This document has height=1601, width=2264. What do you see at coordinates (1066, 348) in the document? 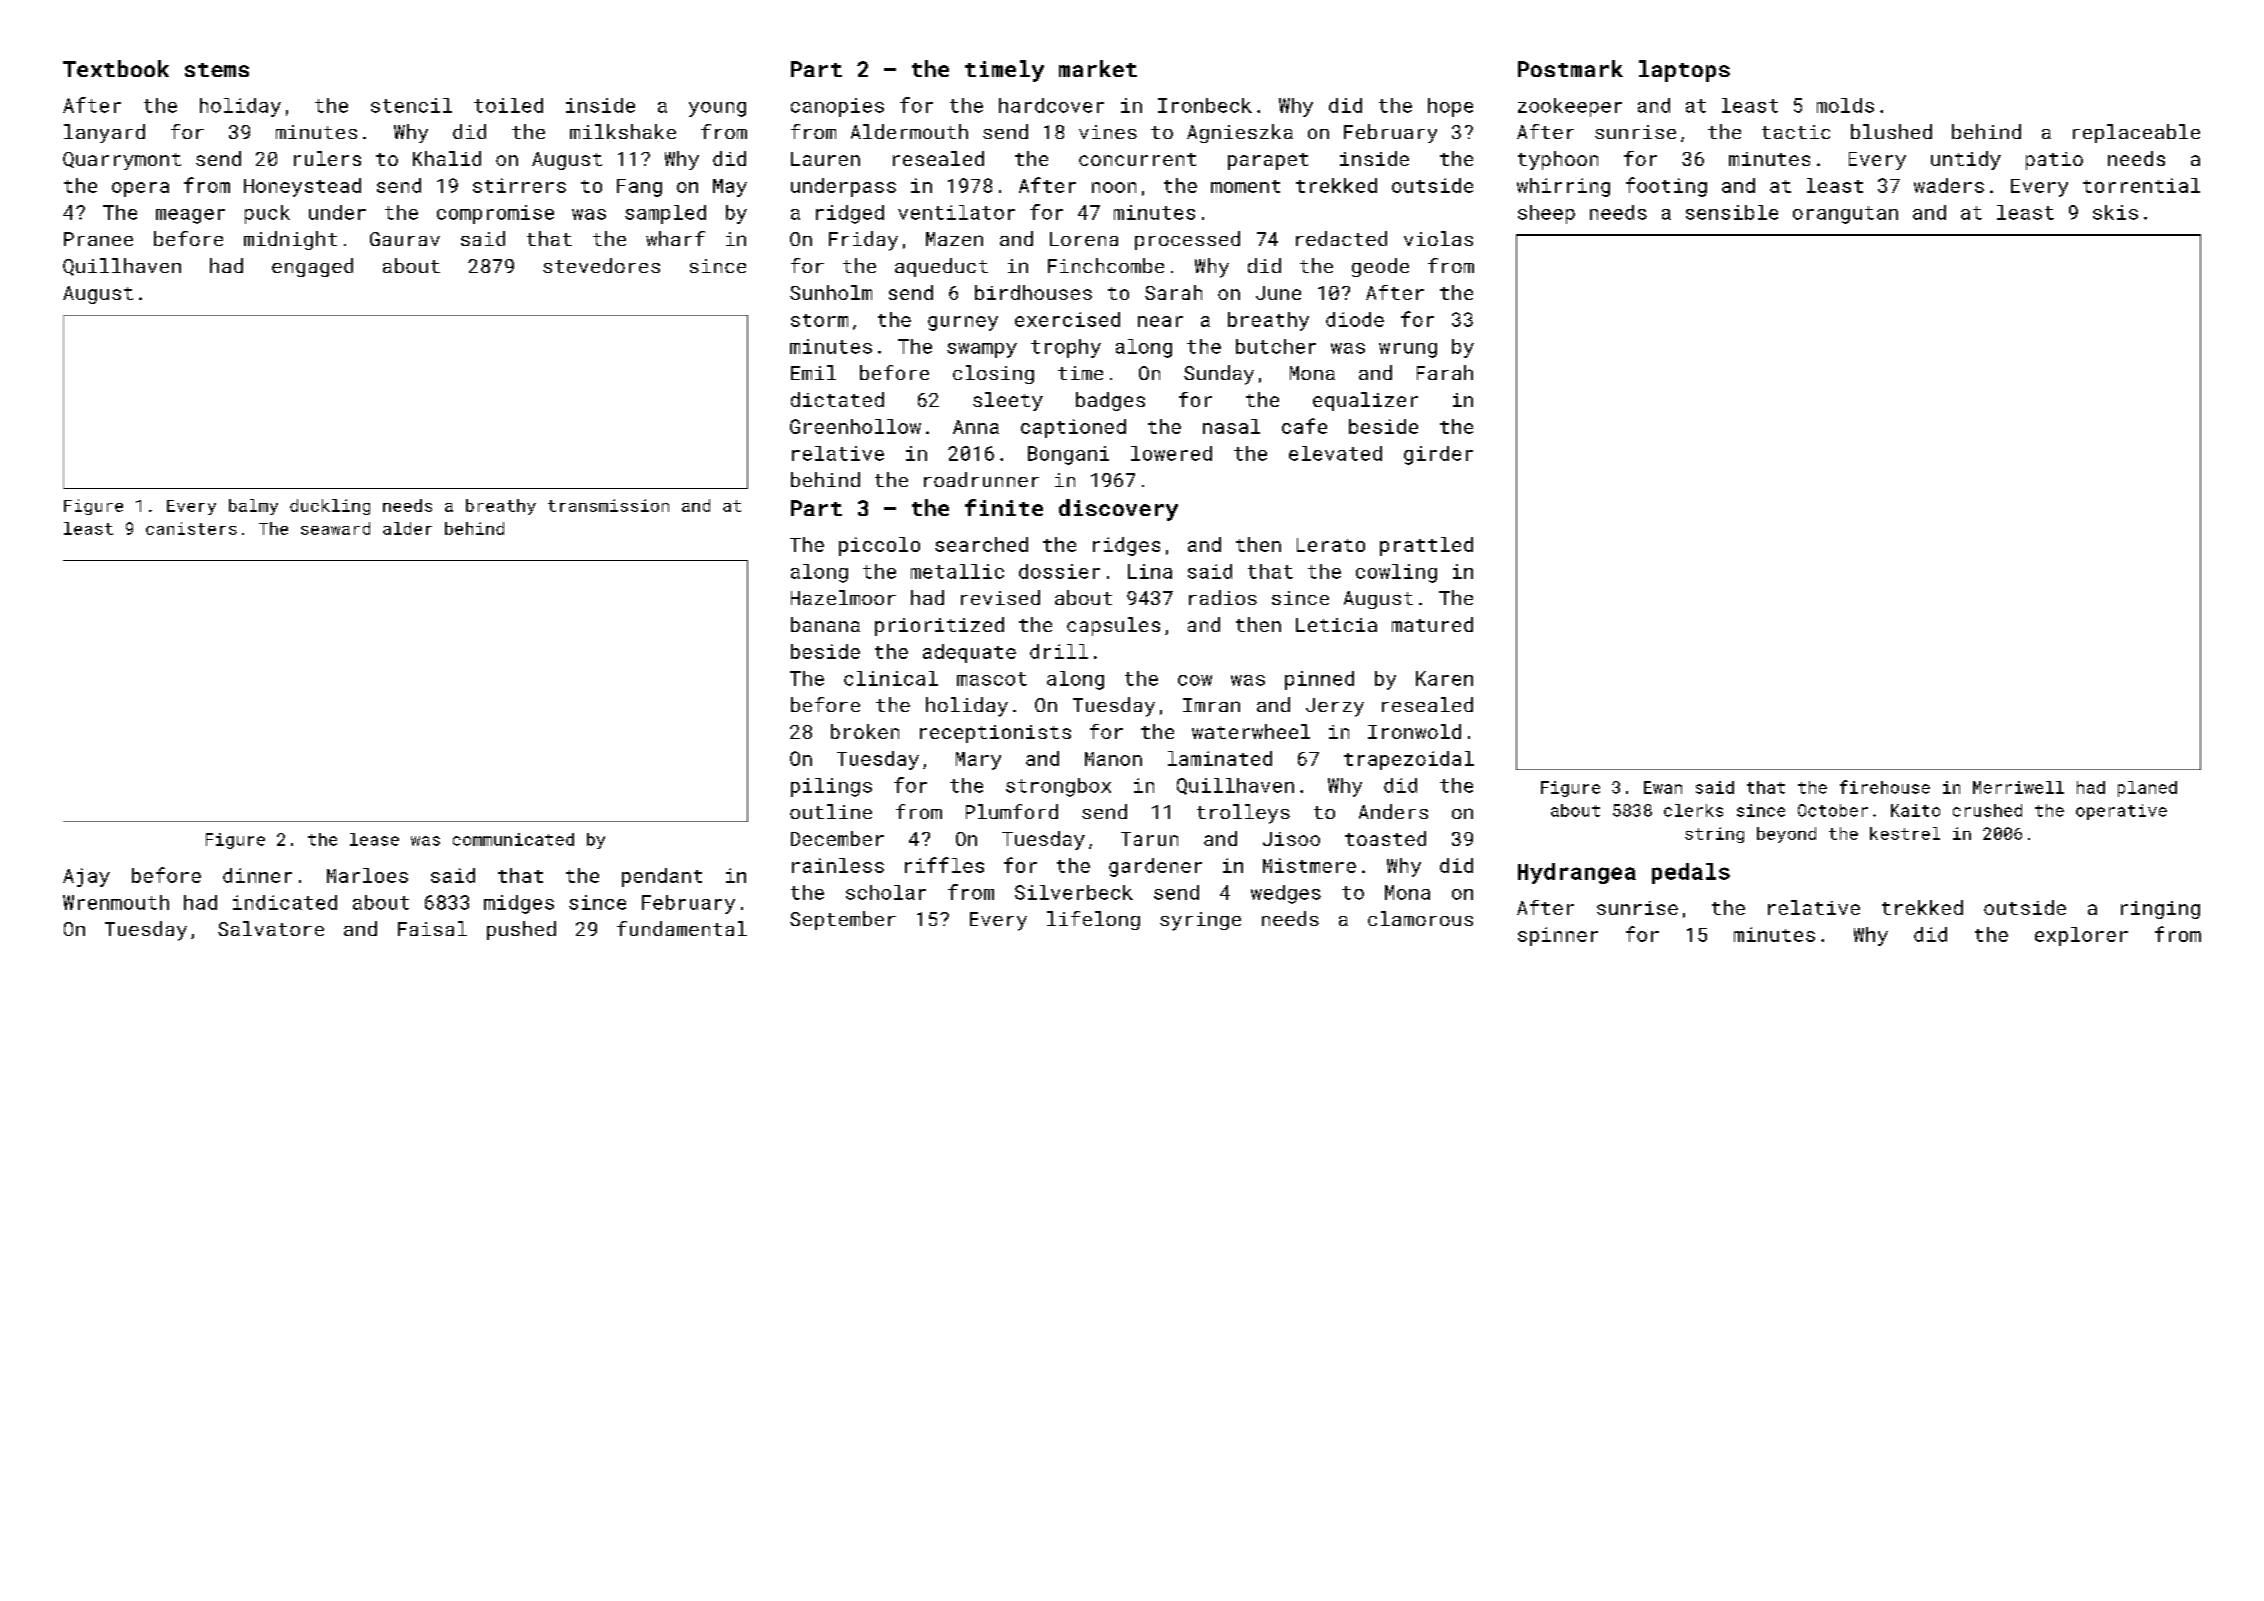
I see `trophy` at bounding box center [1066, 348].
